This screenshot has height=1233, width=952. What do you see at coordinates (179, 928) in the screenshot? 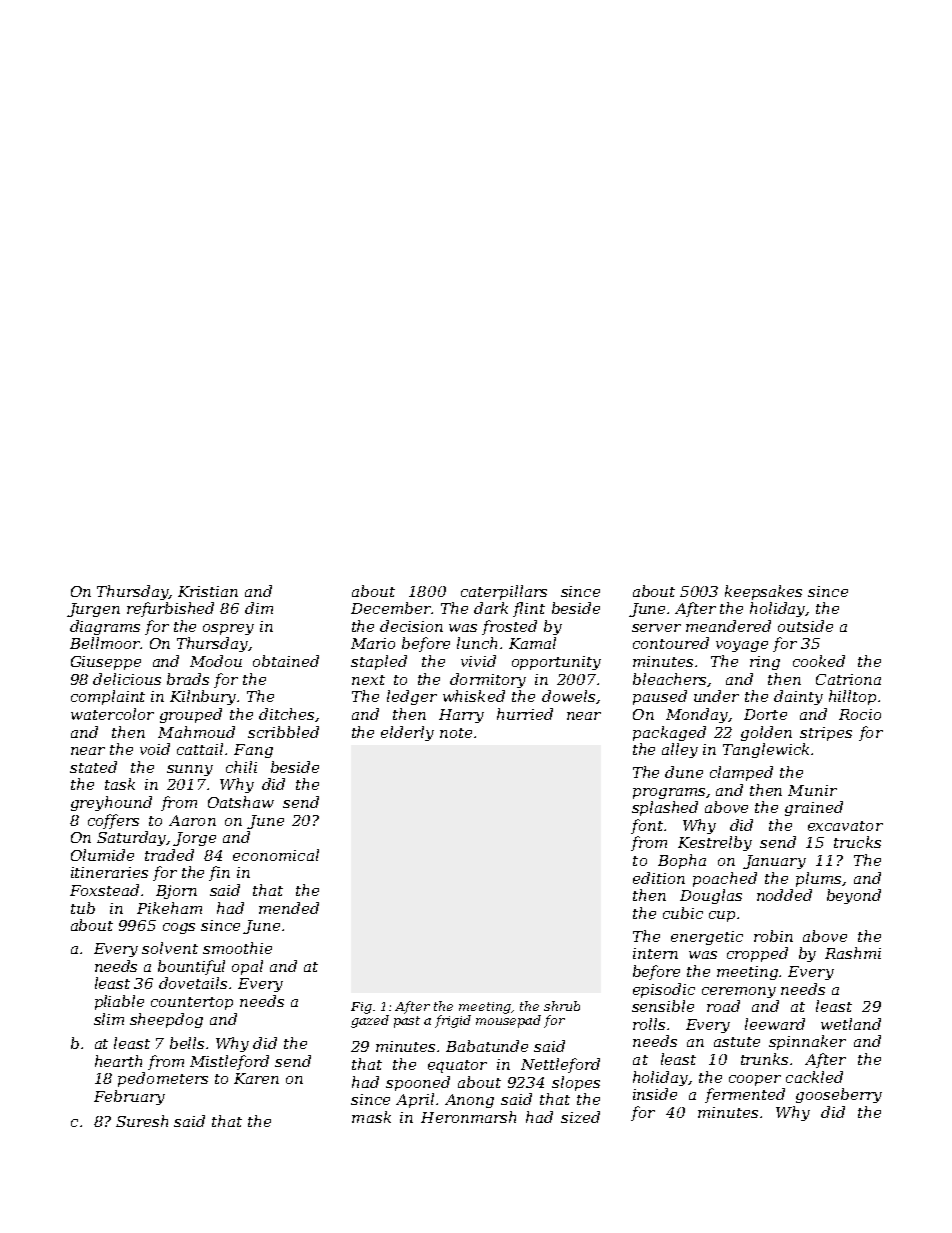
I see `cogs` at bounding box center [179, 928].
